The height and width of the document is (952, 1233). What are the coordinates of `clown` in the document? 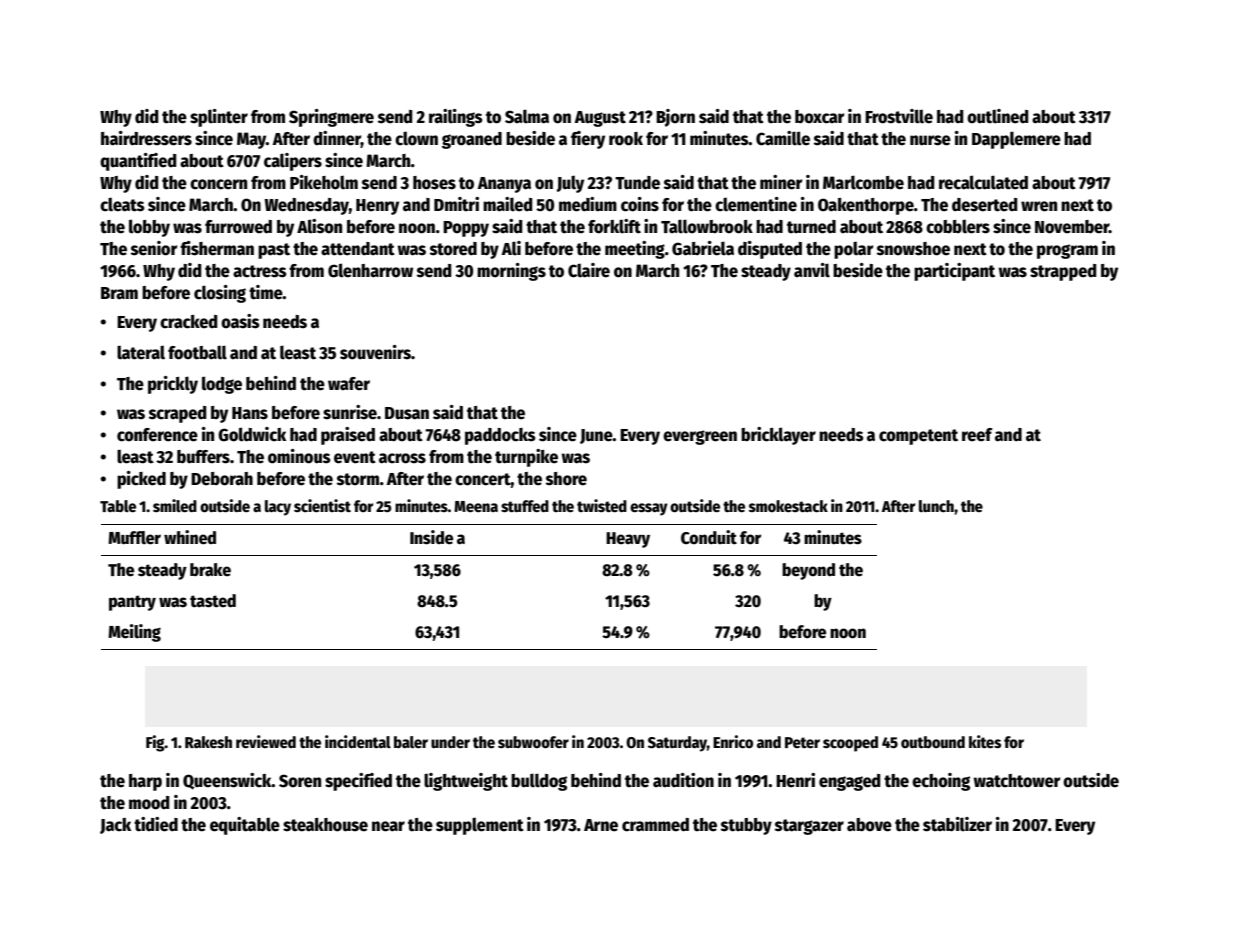 It's located at (416, 139).
